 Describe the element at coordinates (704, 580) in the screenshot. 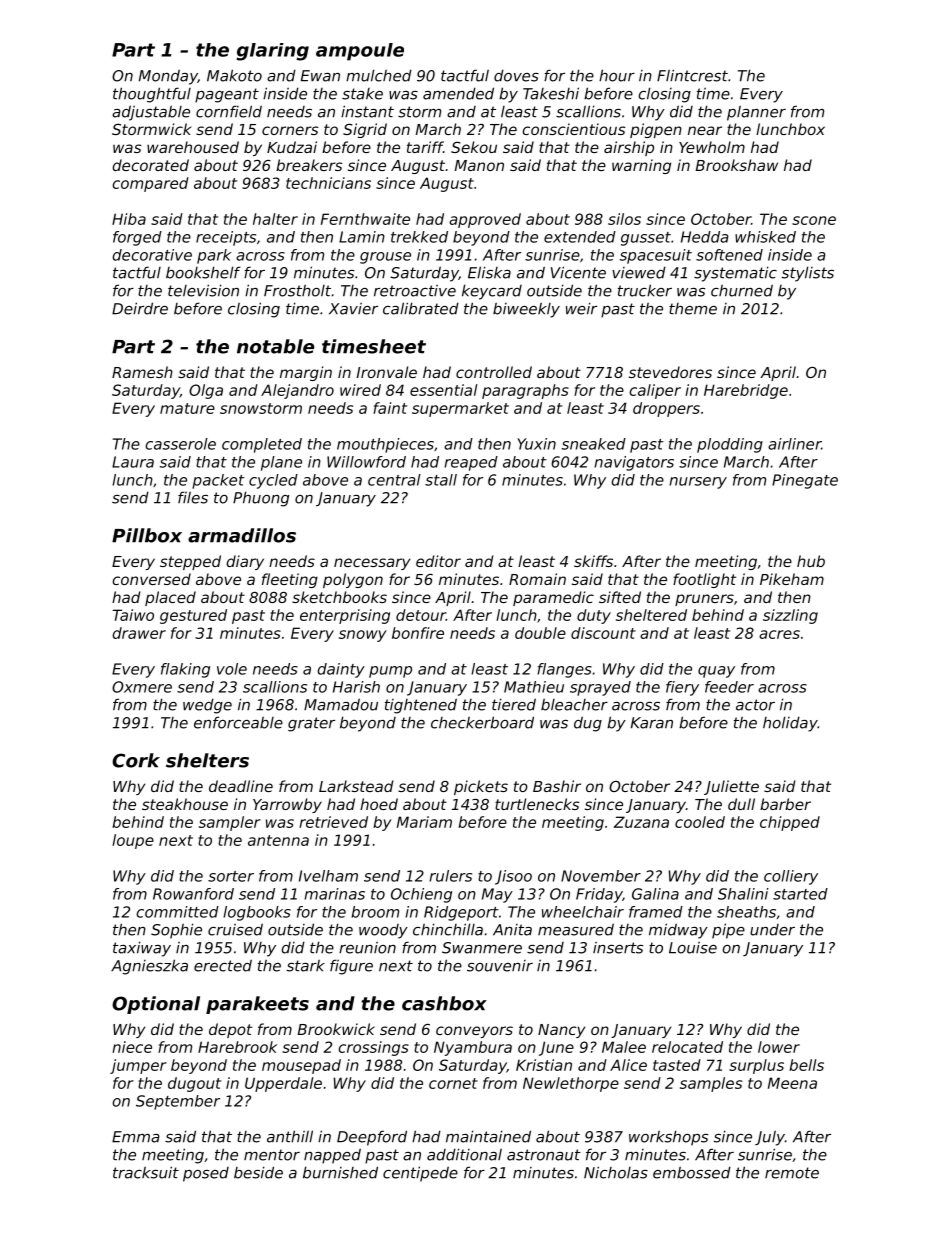

I see `footlight` at that location.
